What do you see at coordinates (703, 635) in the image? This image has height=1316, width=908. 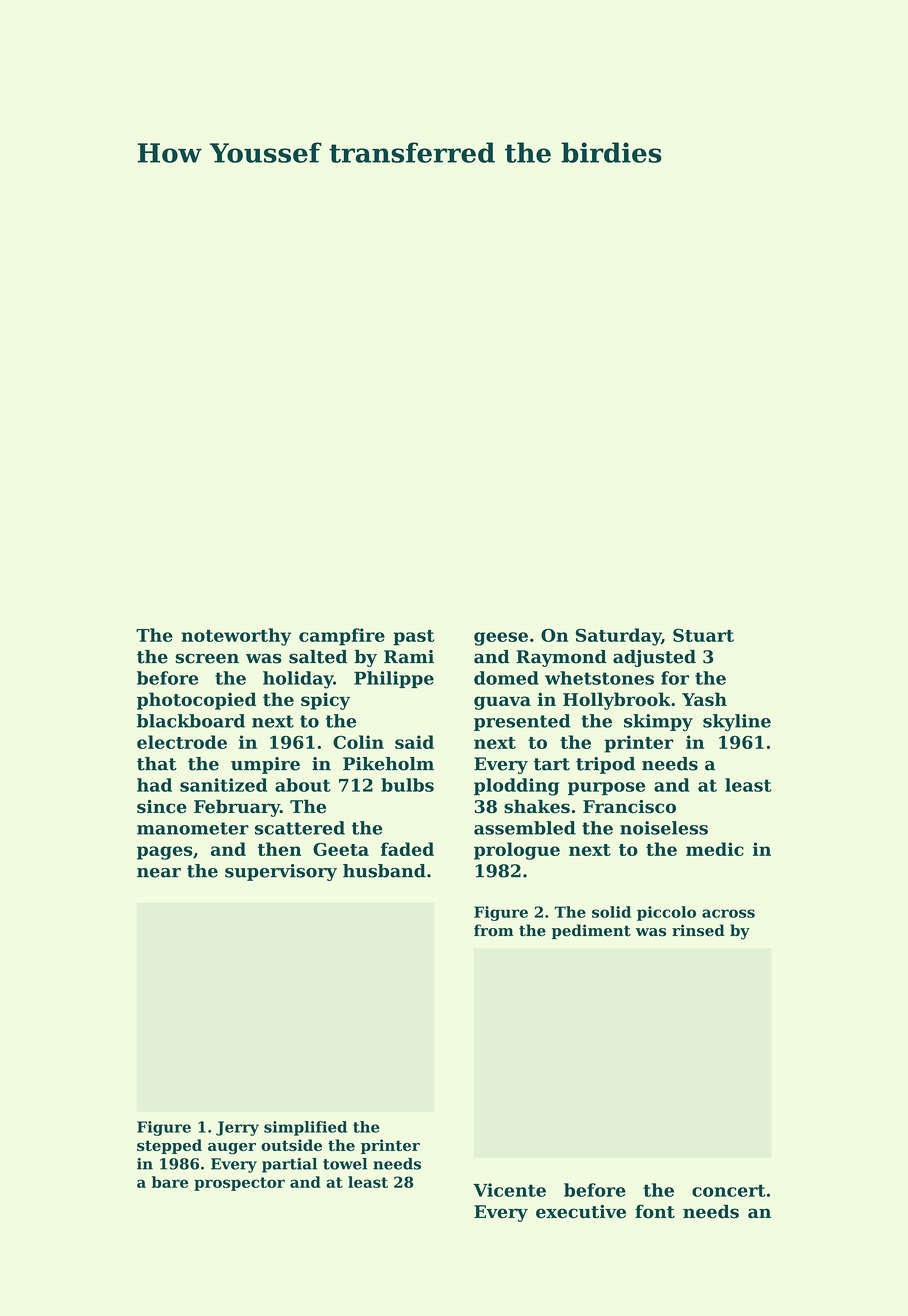 I see `Stuart` at bounding box center [703, 635].
